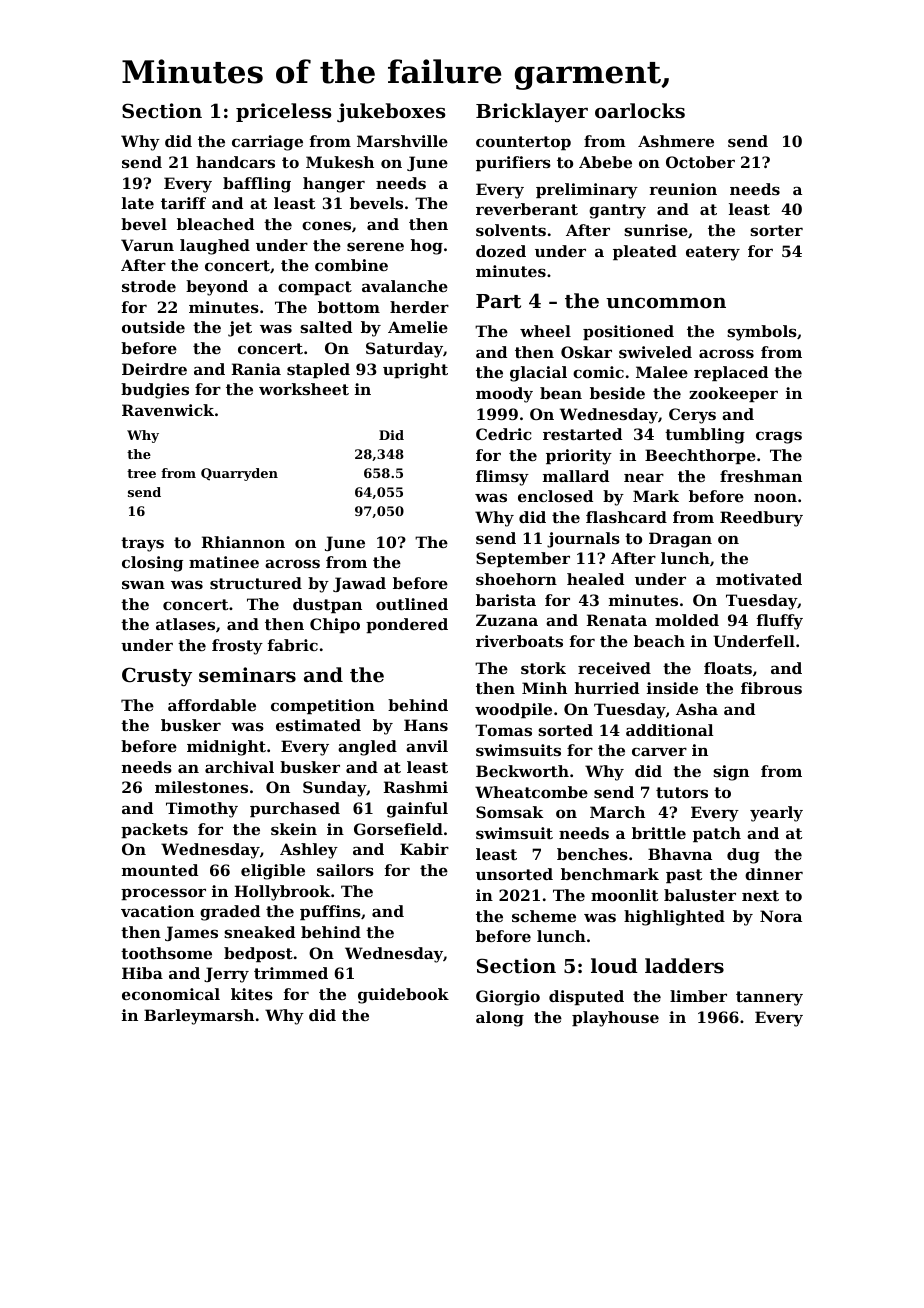 Image resolution: width=924 pixels, height=1308 pixels. What do you see at coordinates (666, 303) in the screenshot?
I see `uncommon` at bounding box center [666, 303].
